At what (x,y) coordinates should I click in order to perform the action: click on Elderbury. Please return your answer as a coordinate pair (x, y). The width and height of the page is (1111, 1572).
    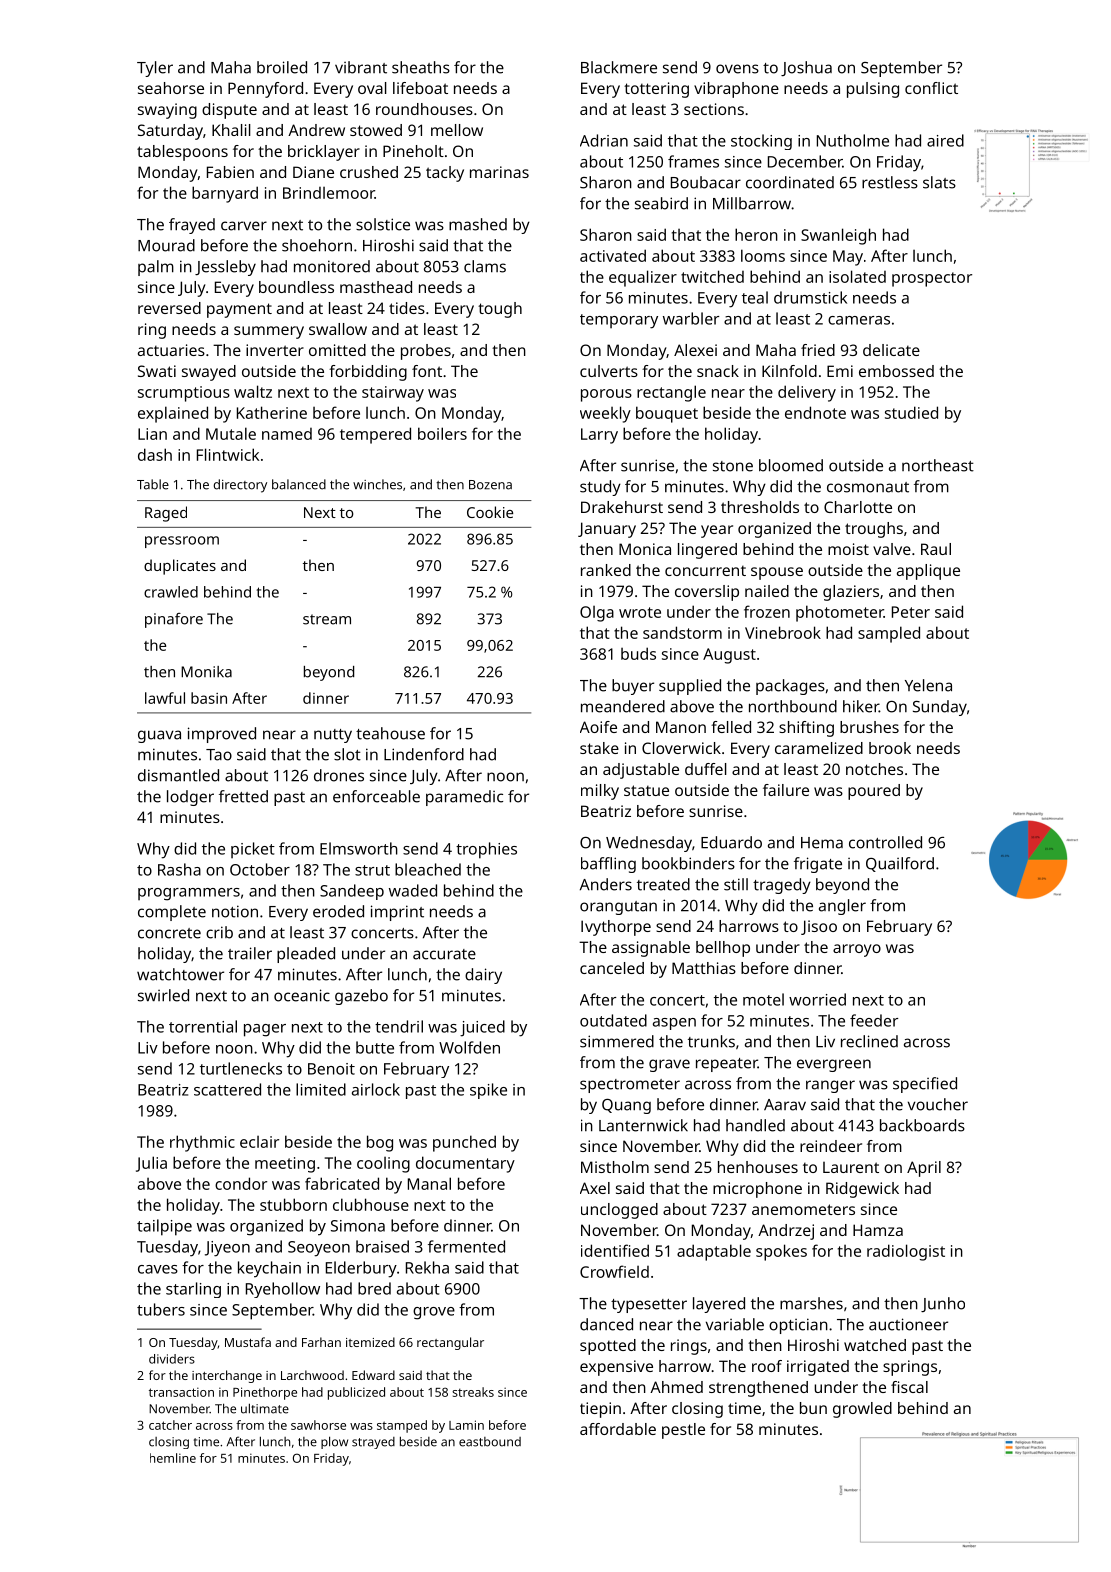
    Looking at the image, I should click on (361, 1269).
